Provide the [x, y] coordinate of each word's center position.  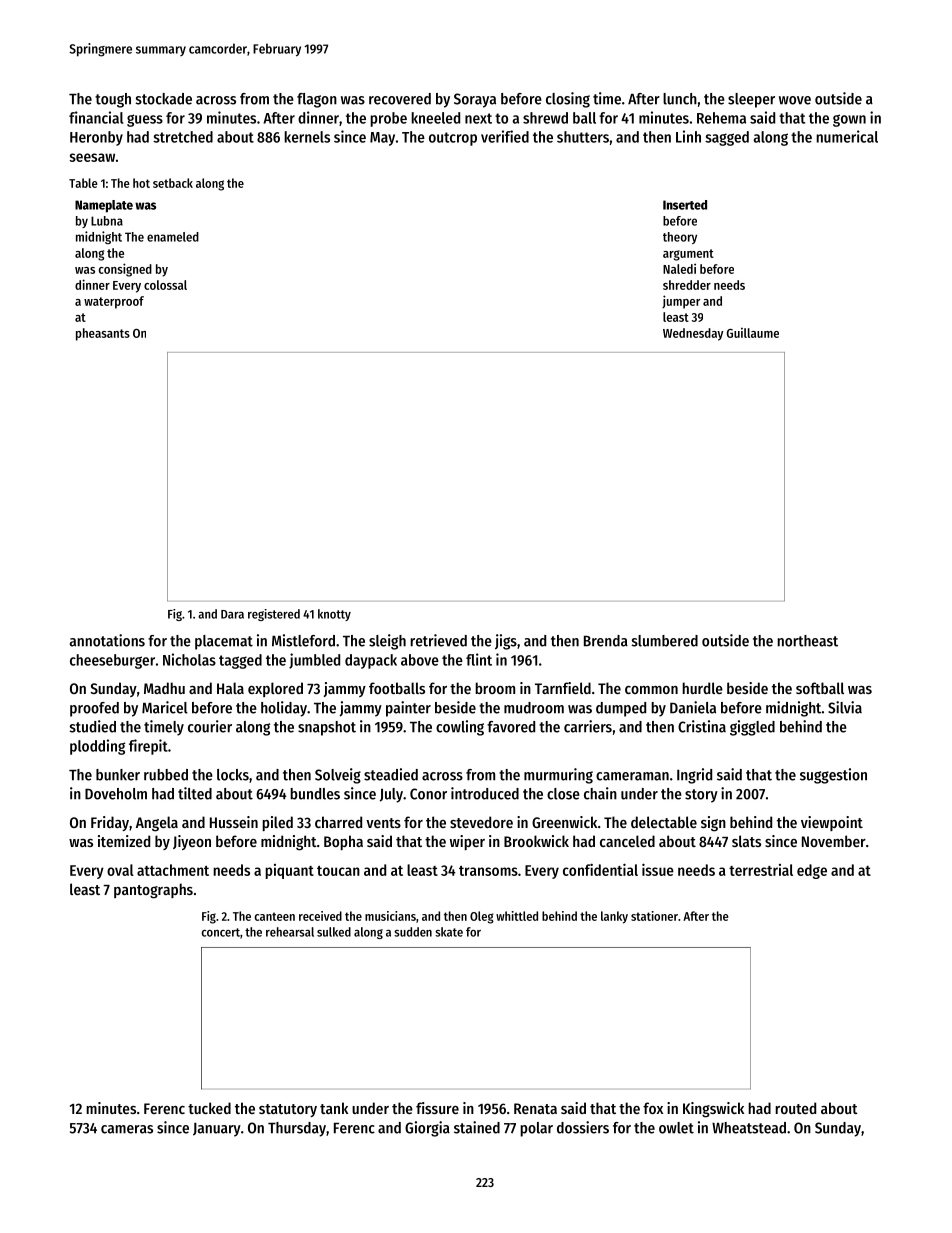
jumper [681, 302]
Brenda [606, 641]
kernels [307, 137]
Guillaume [753, 332]
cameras [127, 1129]
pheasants [103, 334]
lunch [680, 99]
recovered [400, 99]
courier [210, 726]
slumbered [664, 641]
